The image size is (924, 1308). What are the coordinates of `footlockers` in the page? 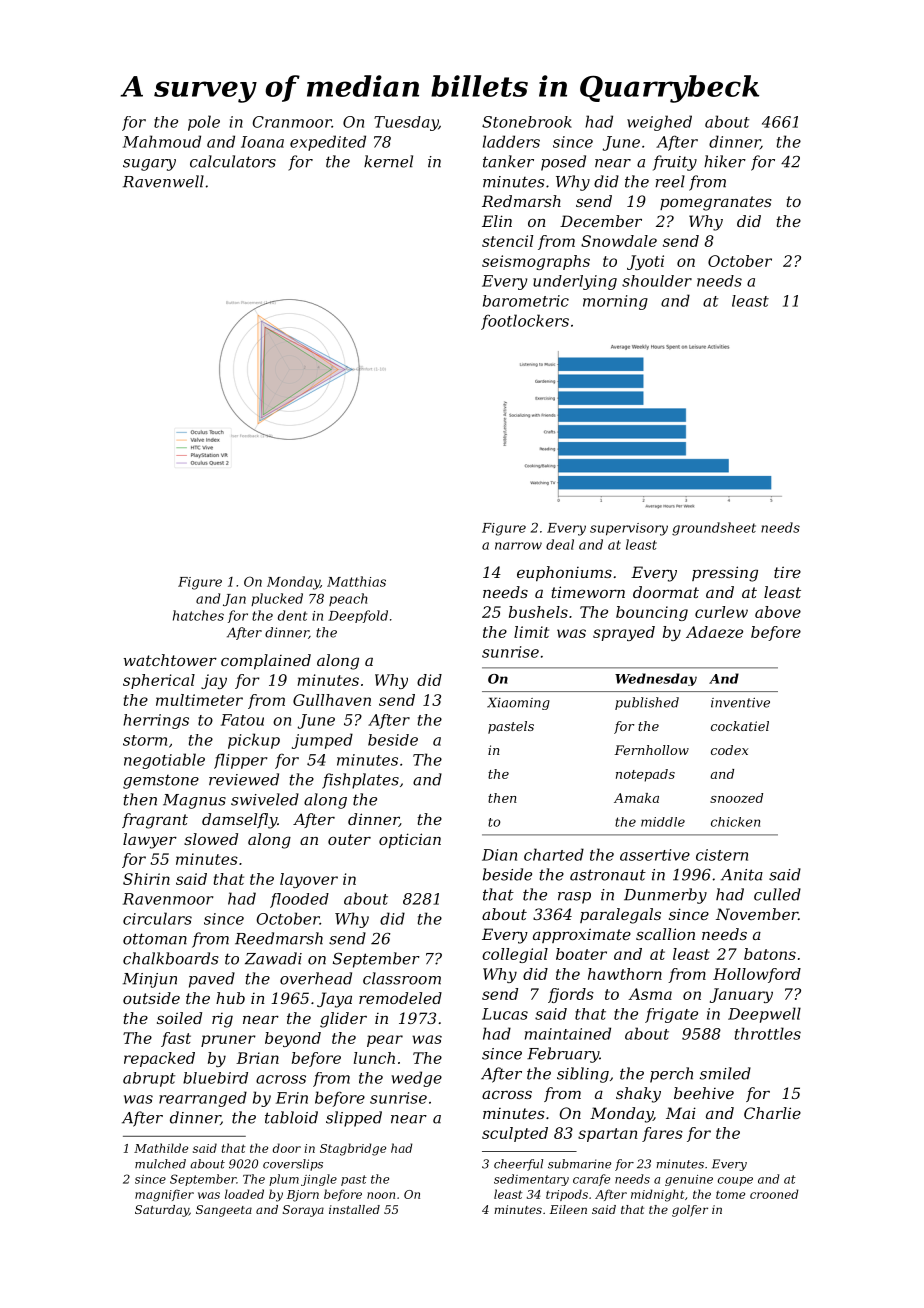 It's located at (525, 322).
